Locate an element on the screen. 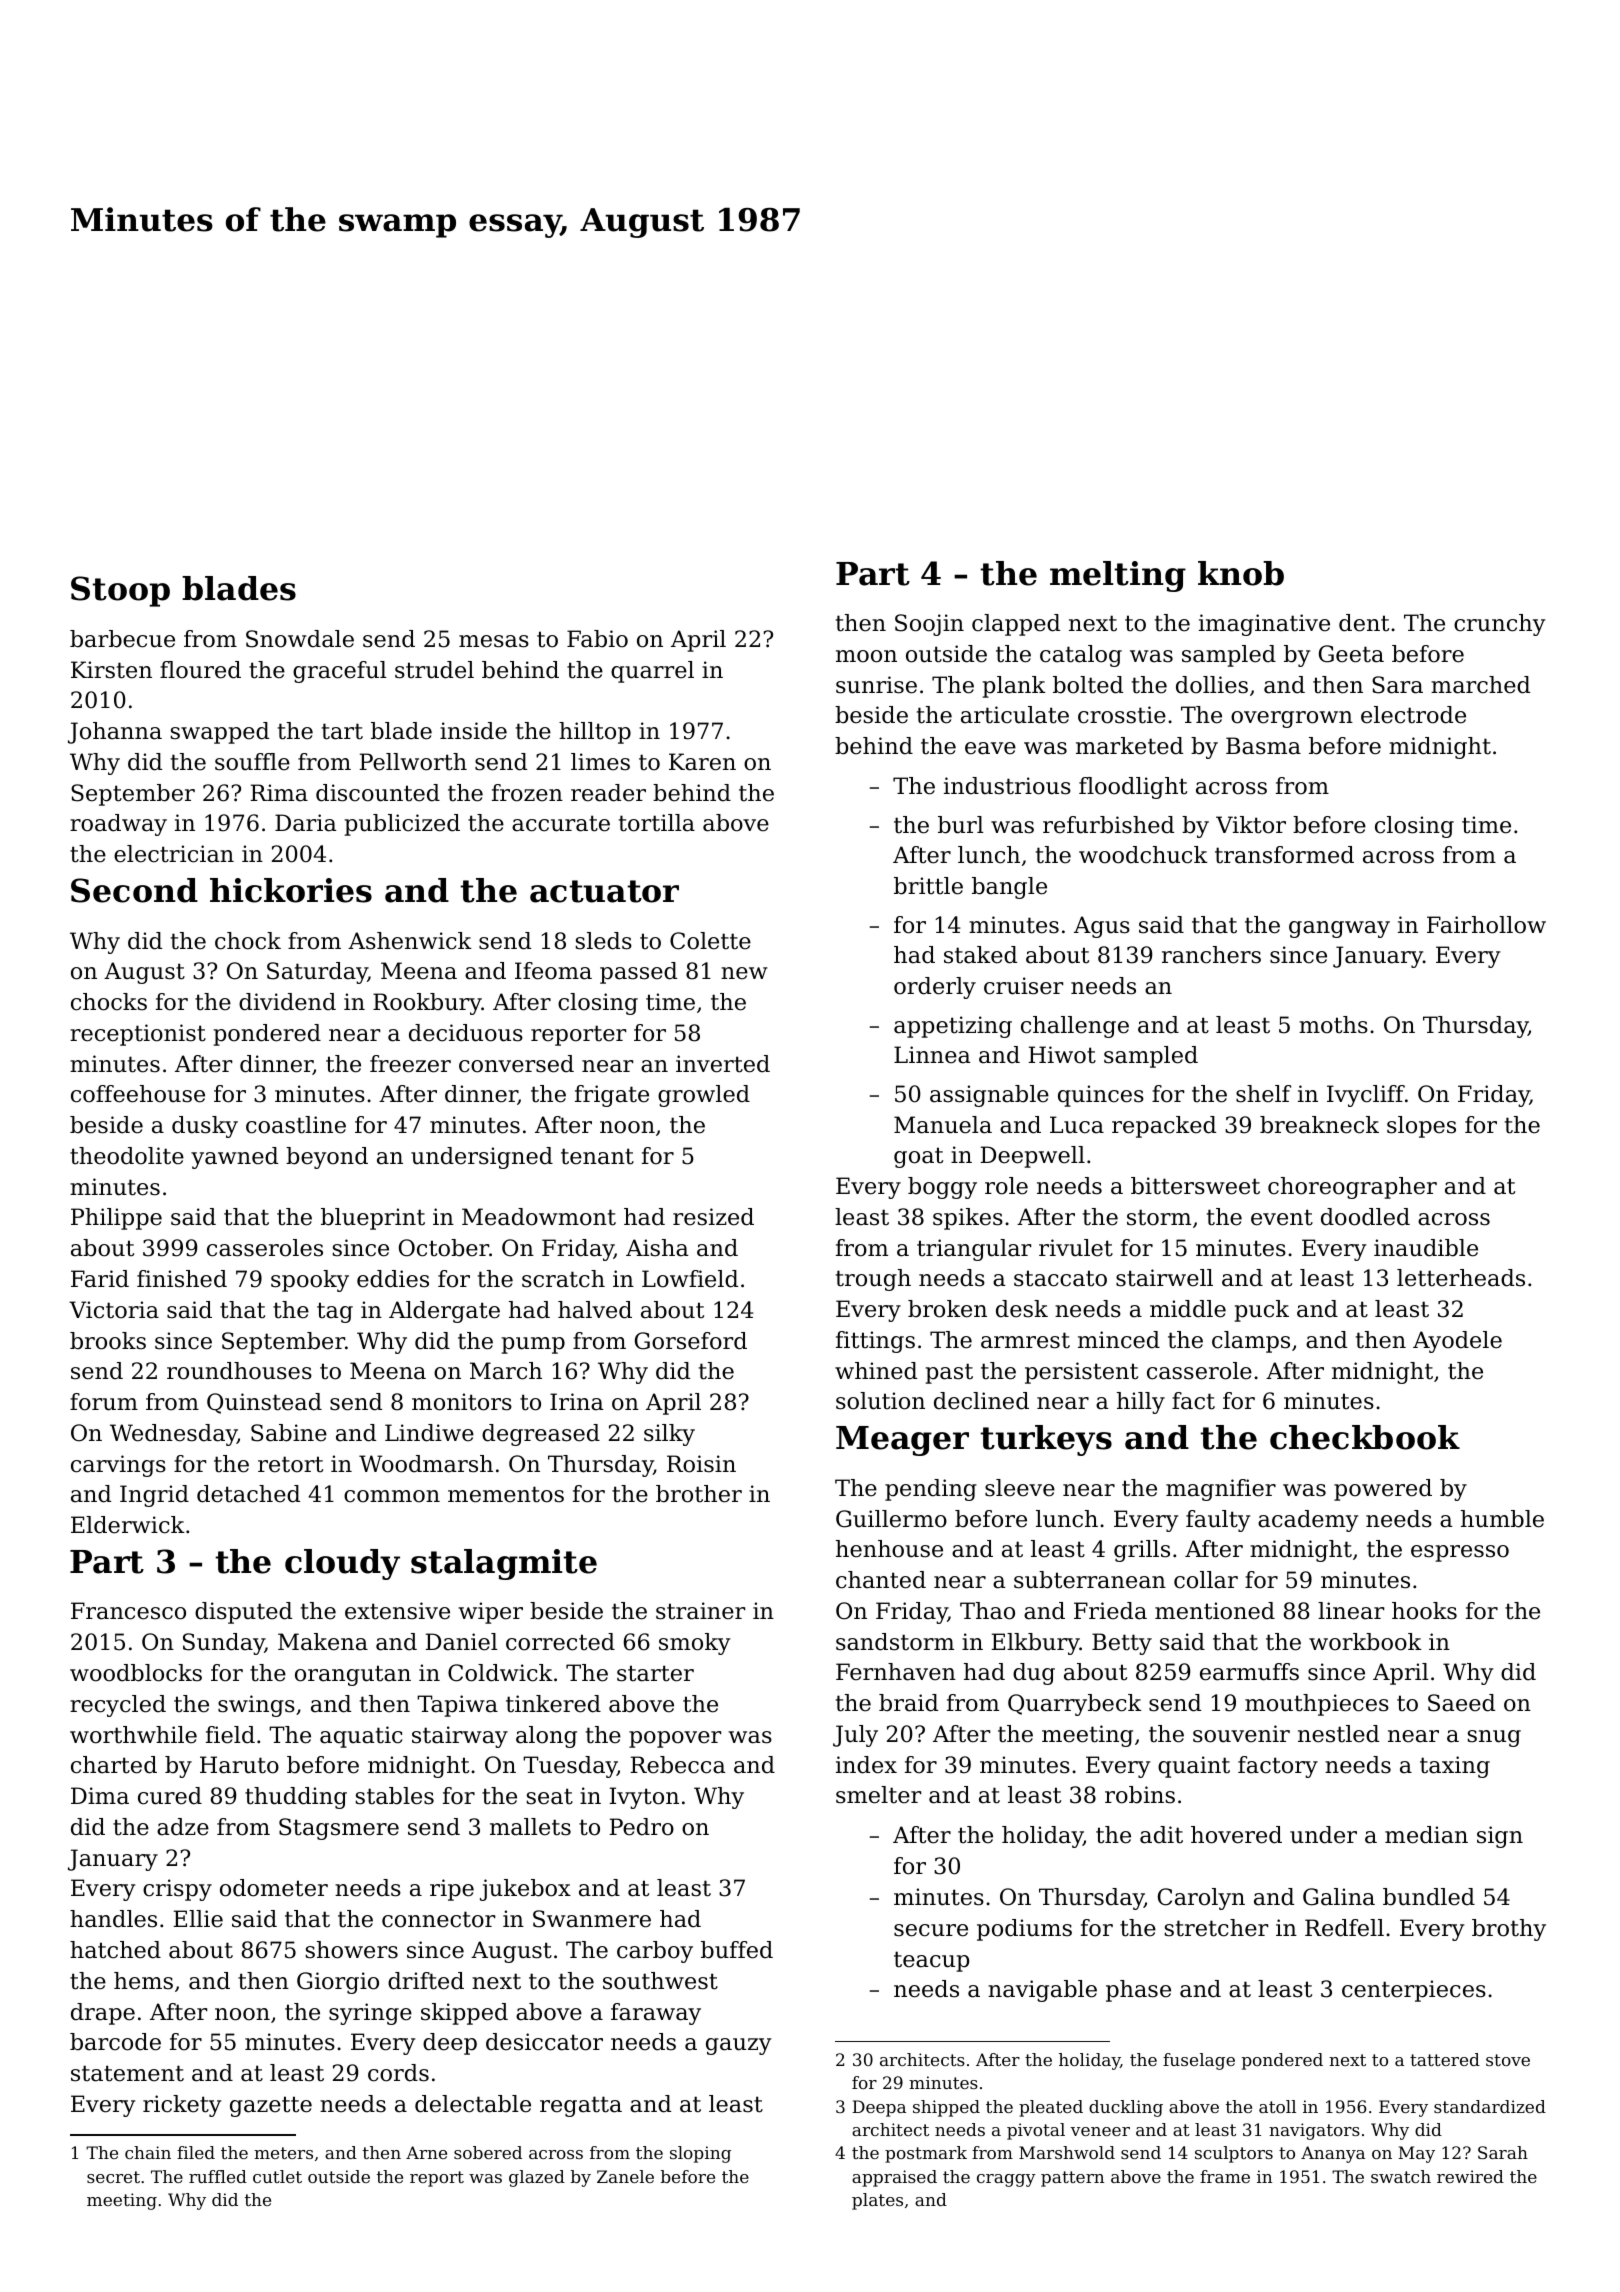  burl is located at coordinates (961, 825).
